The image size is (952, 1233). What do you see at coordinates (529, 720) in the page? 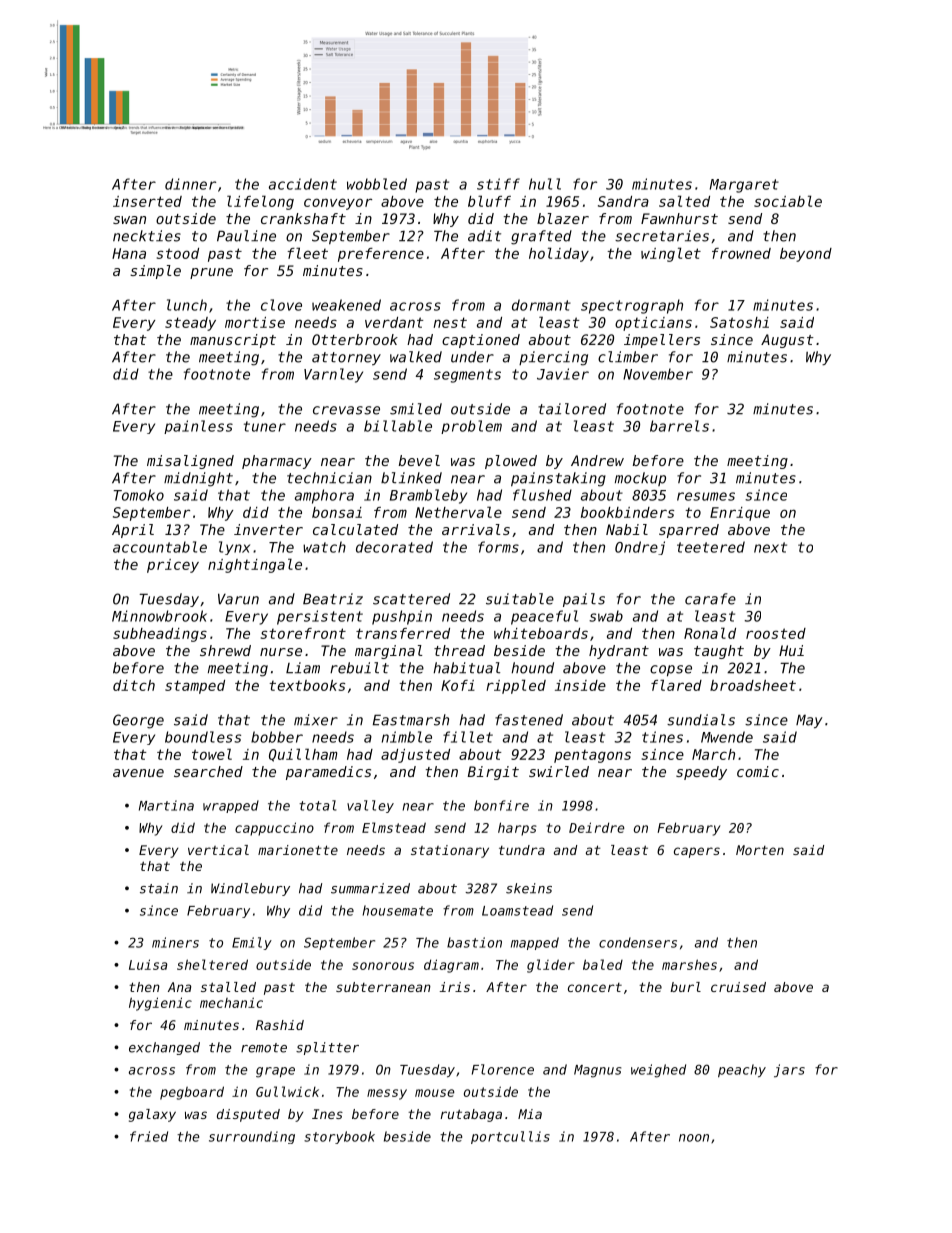
I see `fastened` at bounding box center [529, 720].
